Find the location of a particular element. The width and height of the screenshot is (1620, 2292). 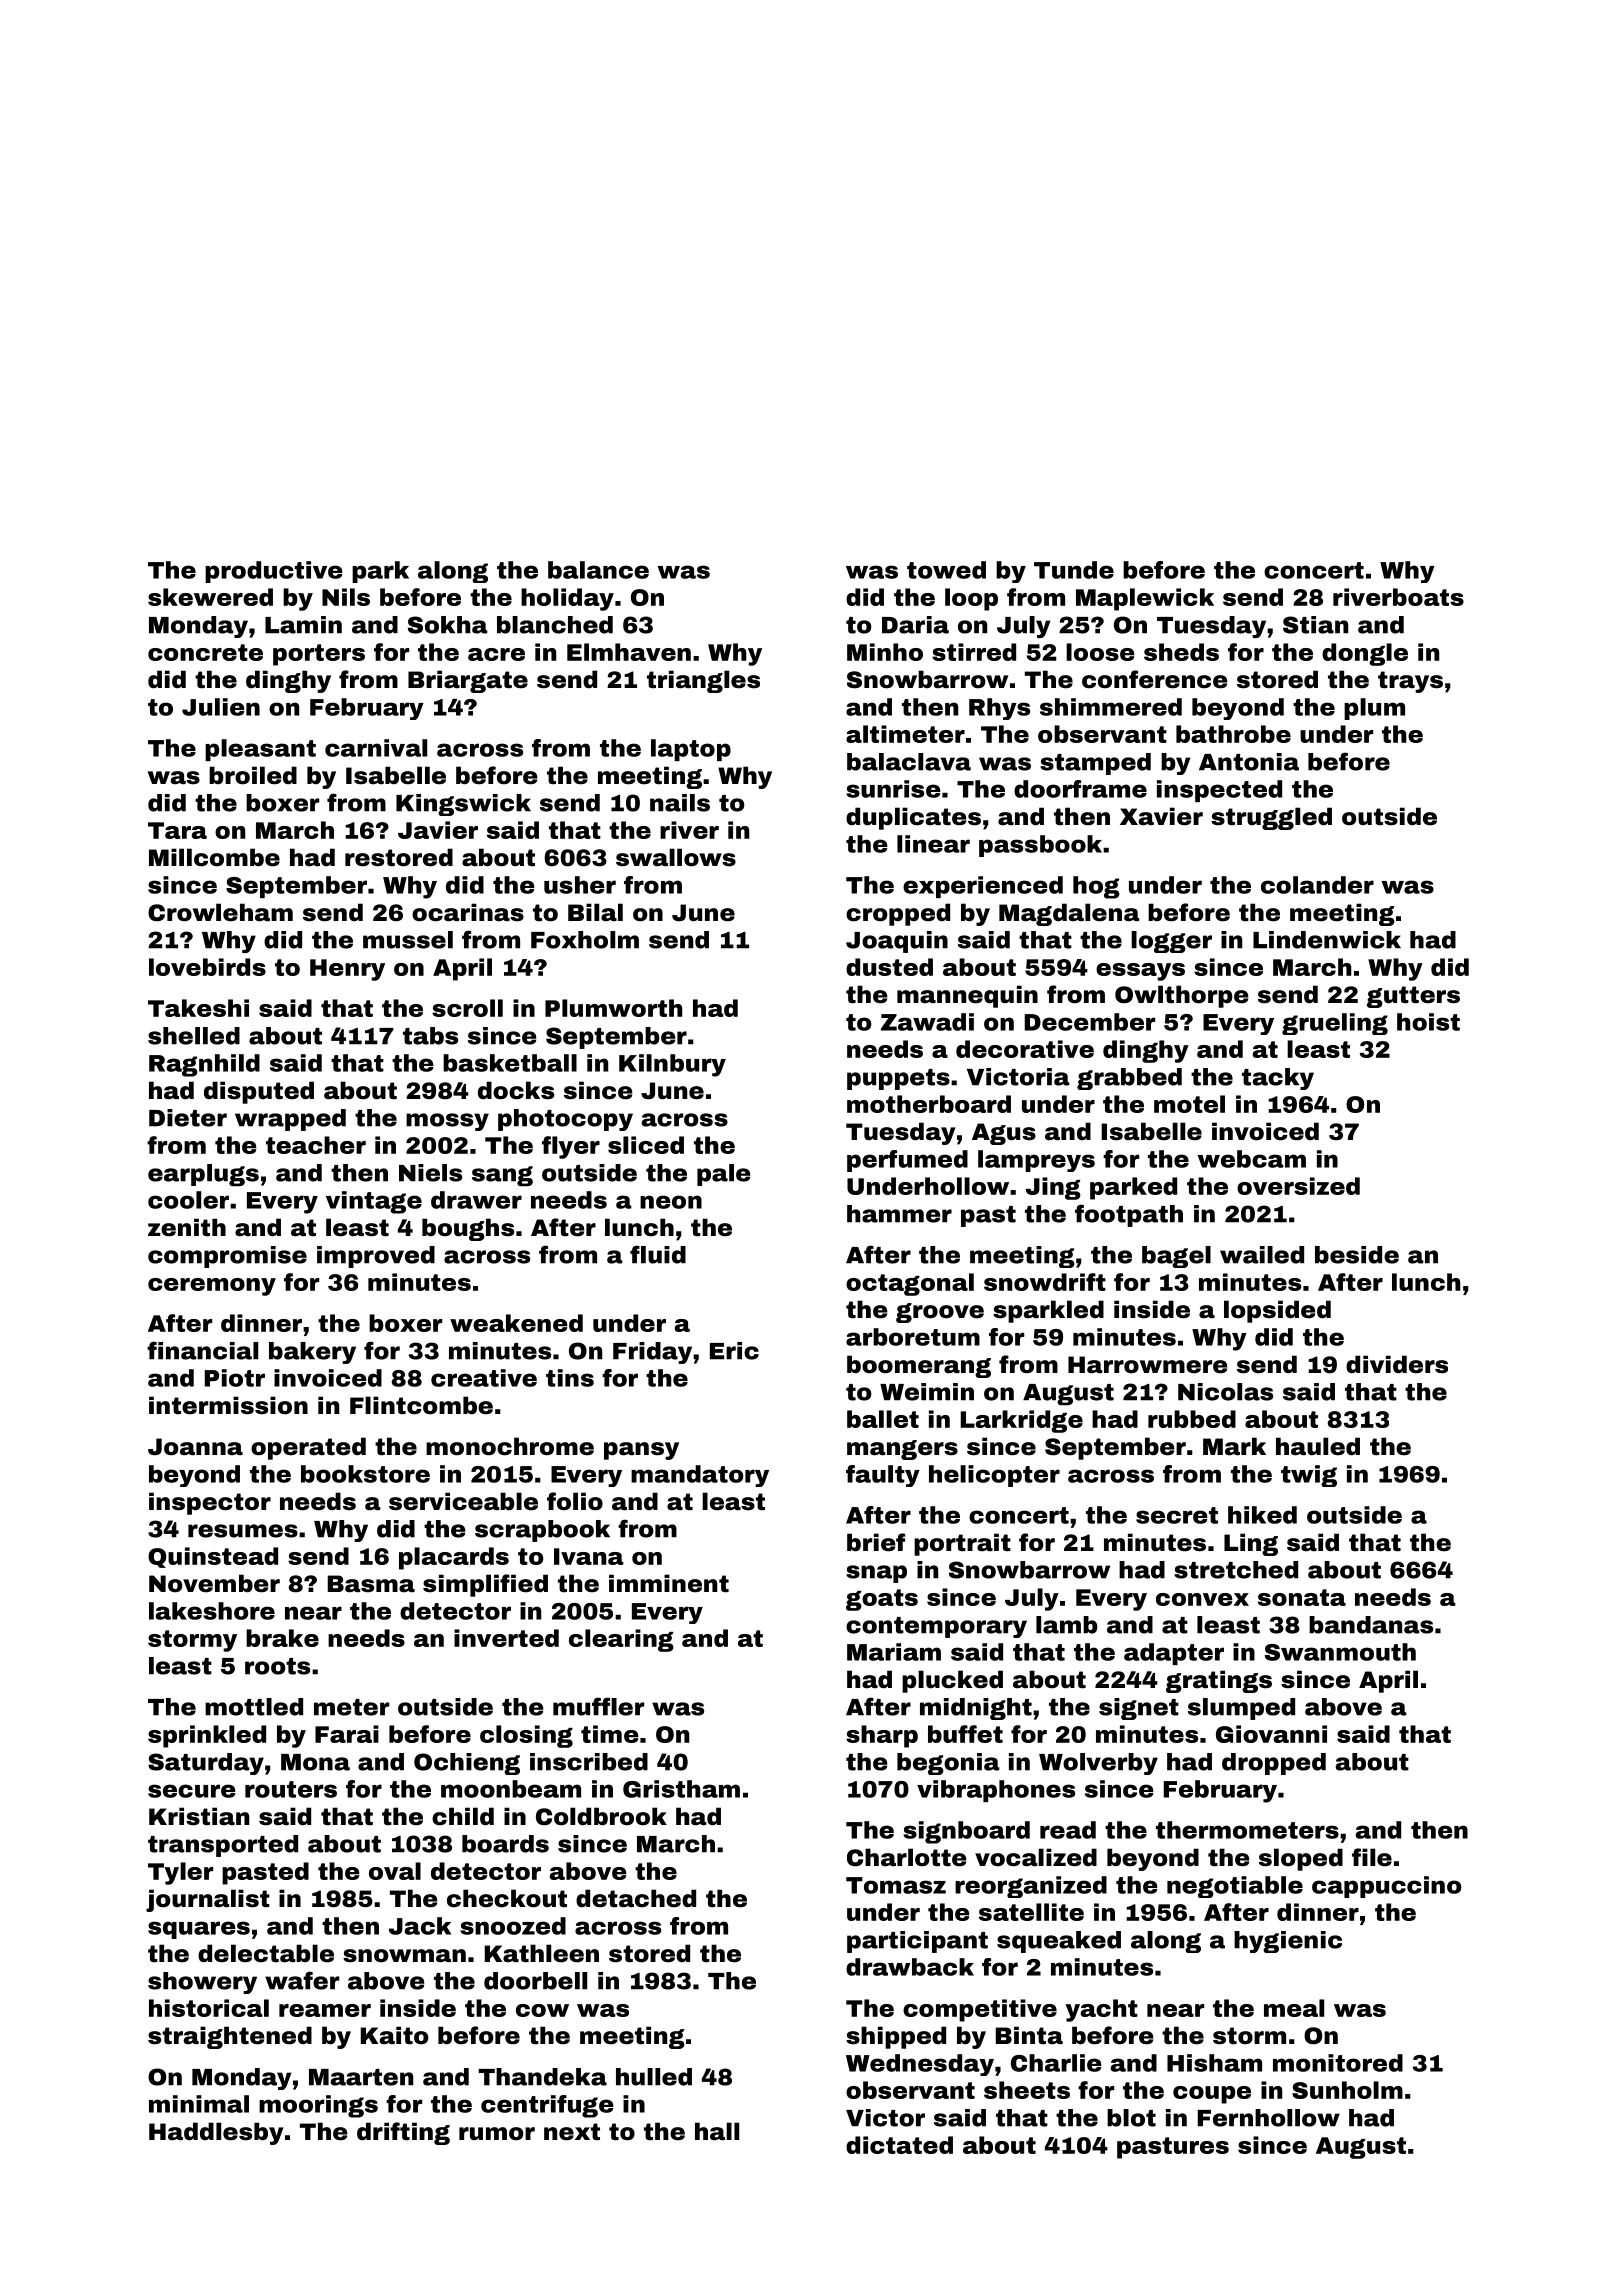

stirred is located at coordinates (974, 652).
